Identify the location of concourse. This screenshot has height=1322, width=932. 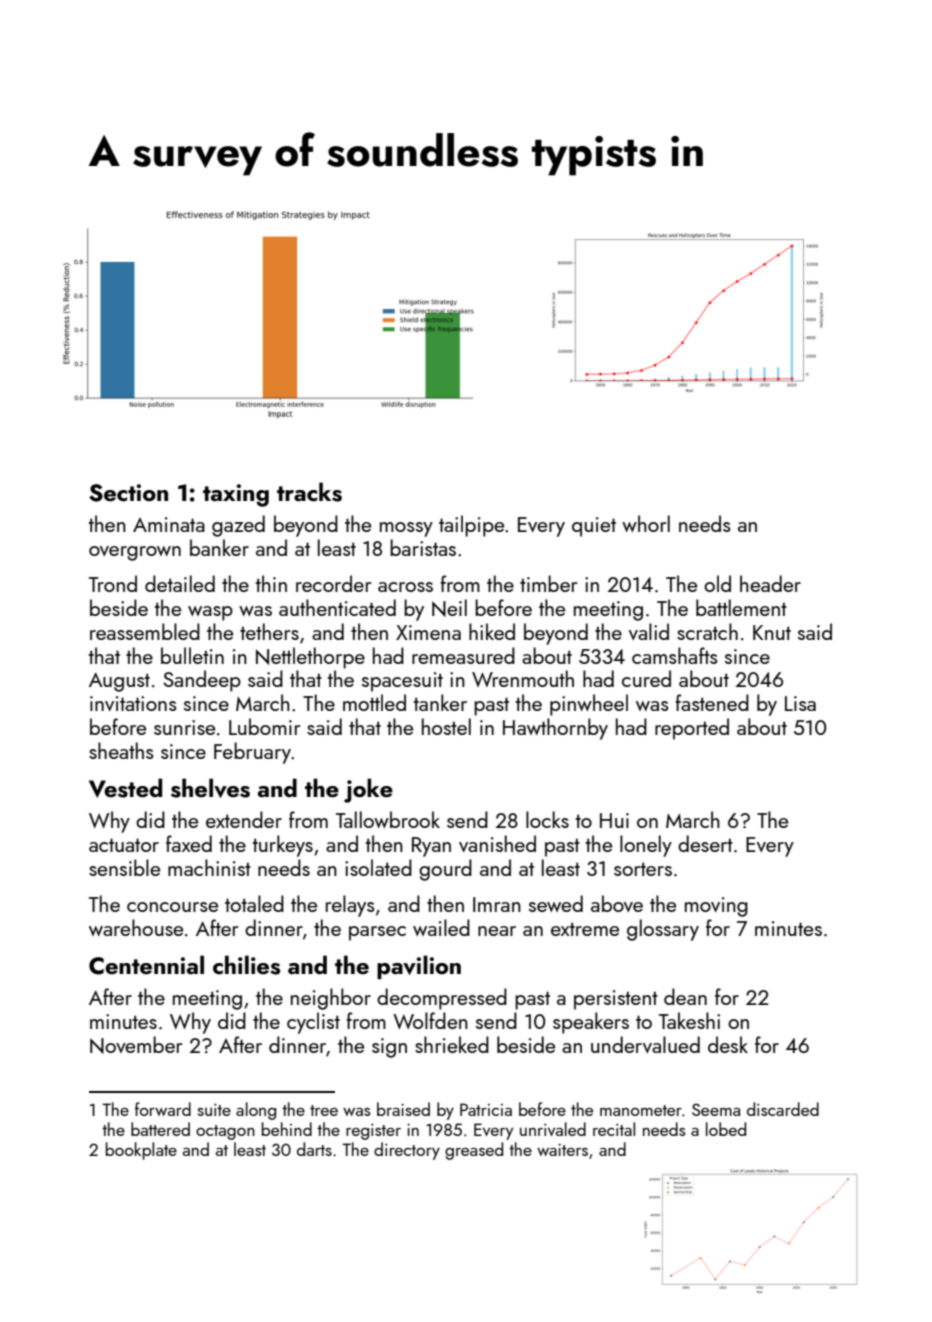
(172, 907).
